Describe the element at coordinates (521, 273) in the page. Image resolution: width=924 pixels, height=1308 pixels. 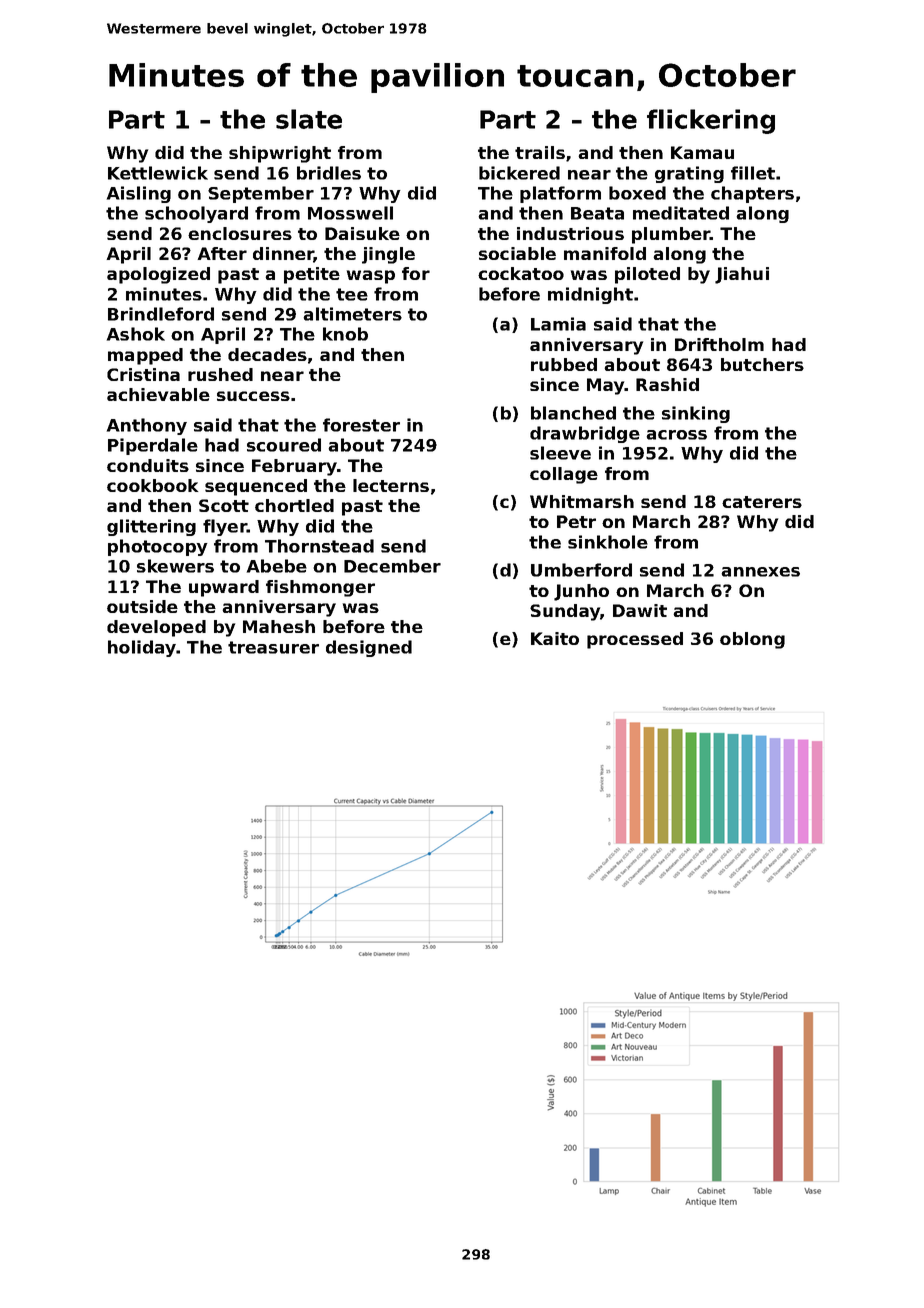
I see `cockatoo` at that location.
